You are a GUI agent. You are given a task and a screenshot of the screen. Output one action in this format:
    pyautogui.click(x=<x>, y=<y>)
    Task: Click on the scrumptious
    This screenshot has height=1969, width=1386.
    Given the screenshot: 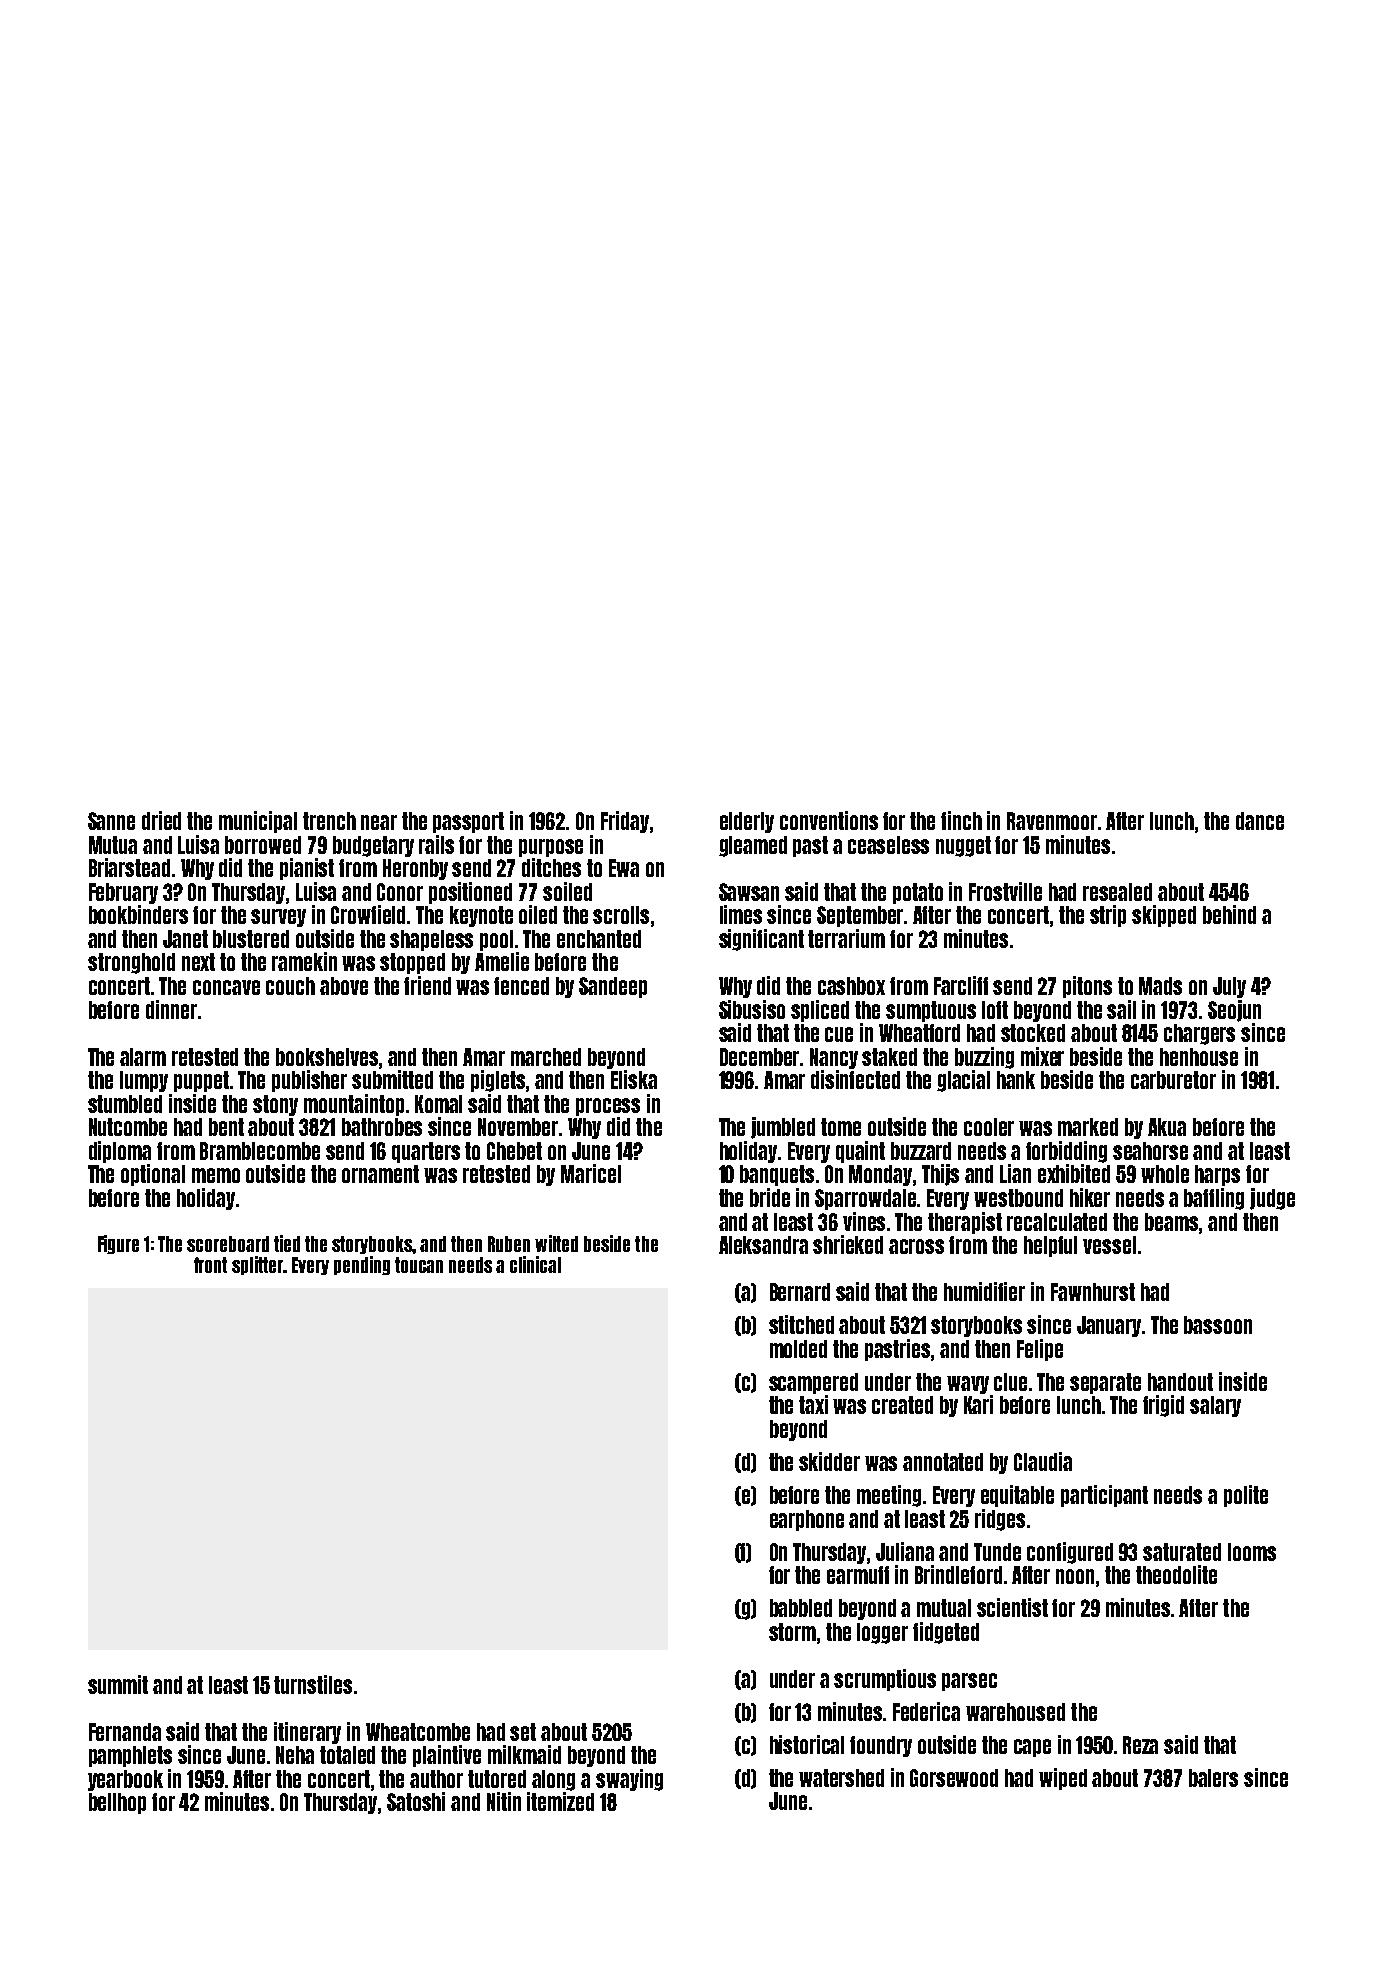 What is the action you would take?
    pyautogui.click(x=885, y=1680)
